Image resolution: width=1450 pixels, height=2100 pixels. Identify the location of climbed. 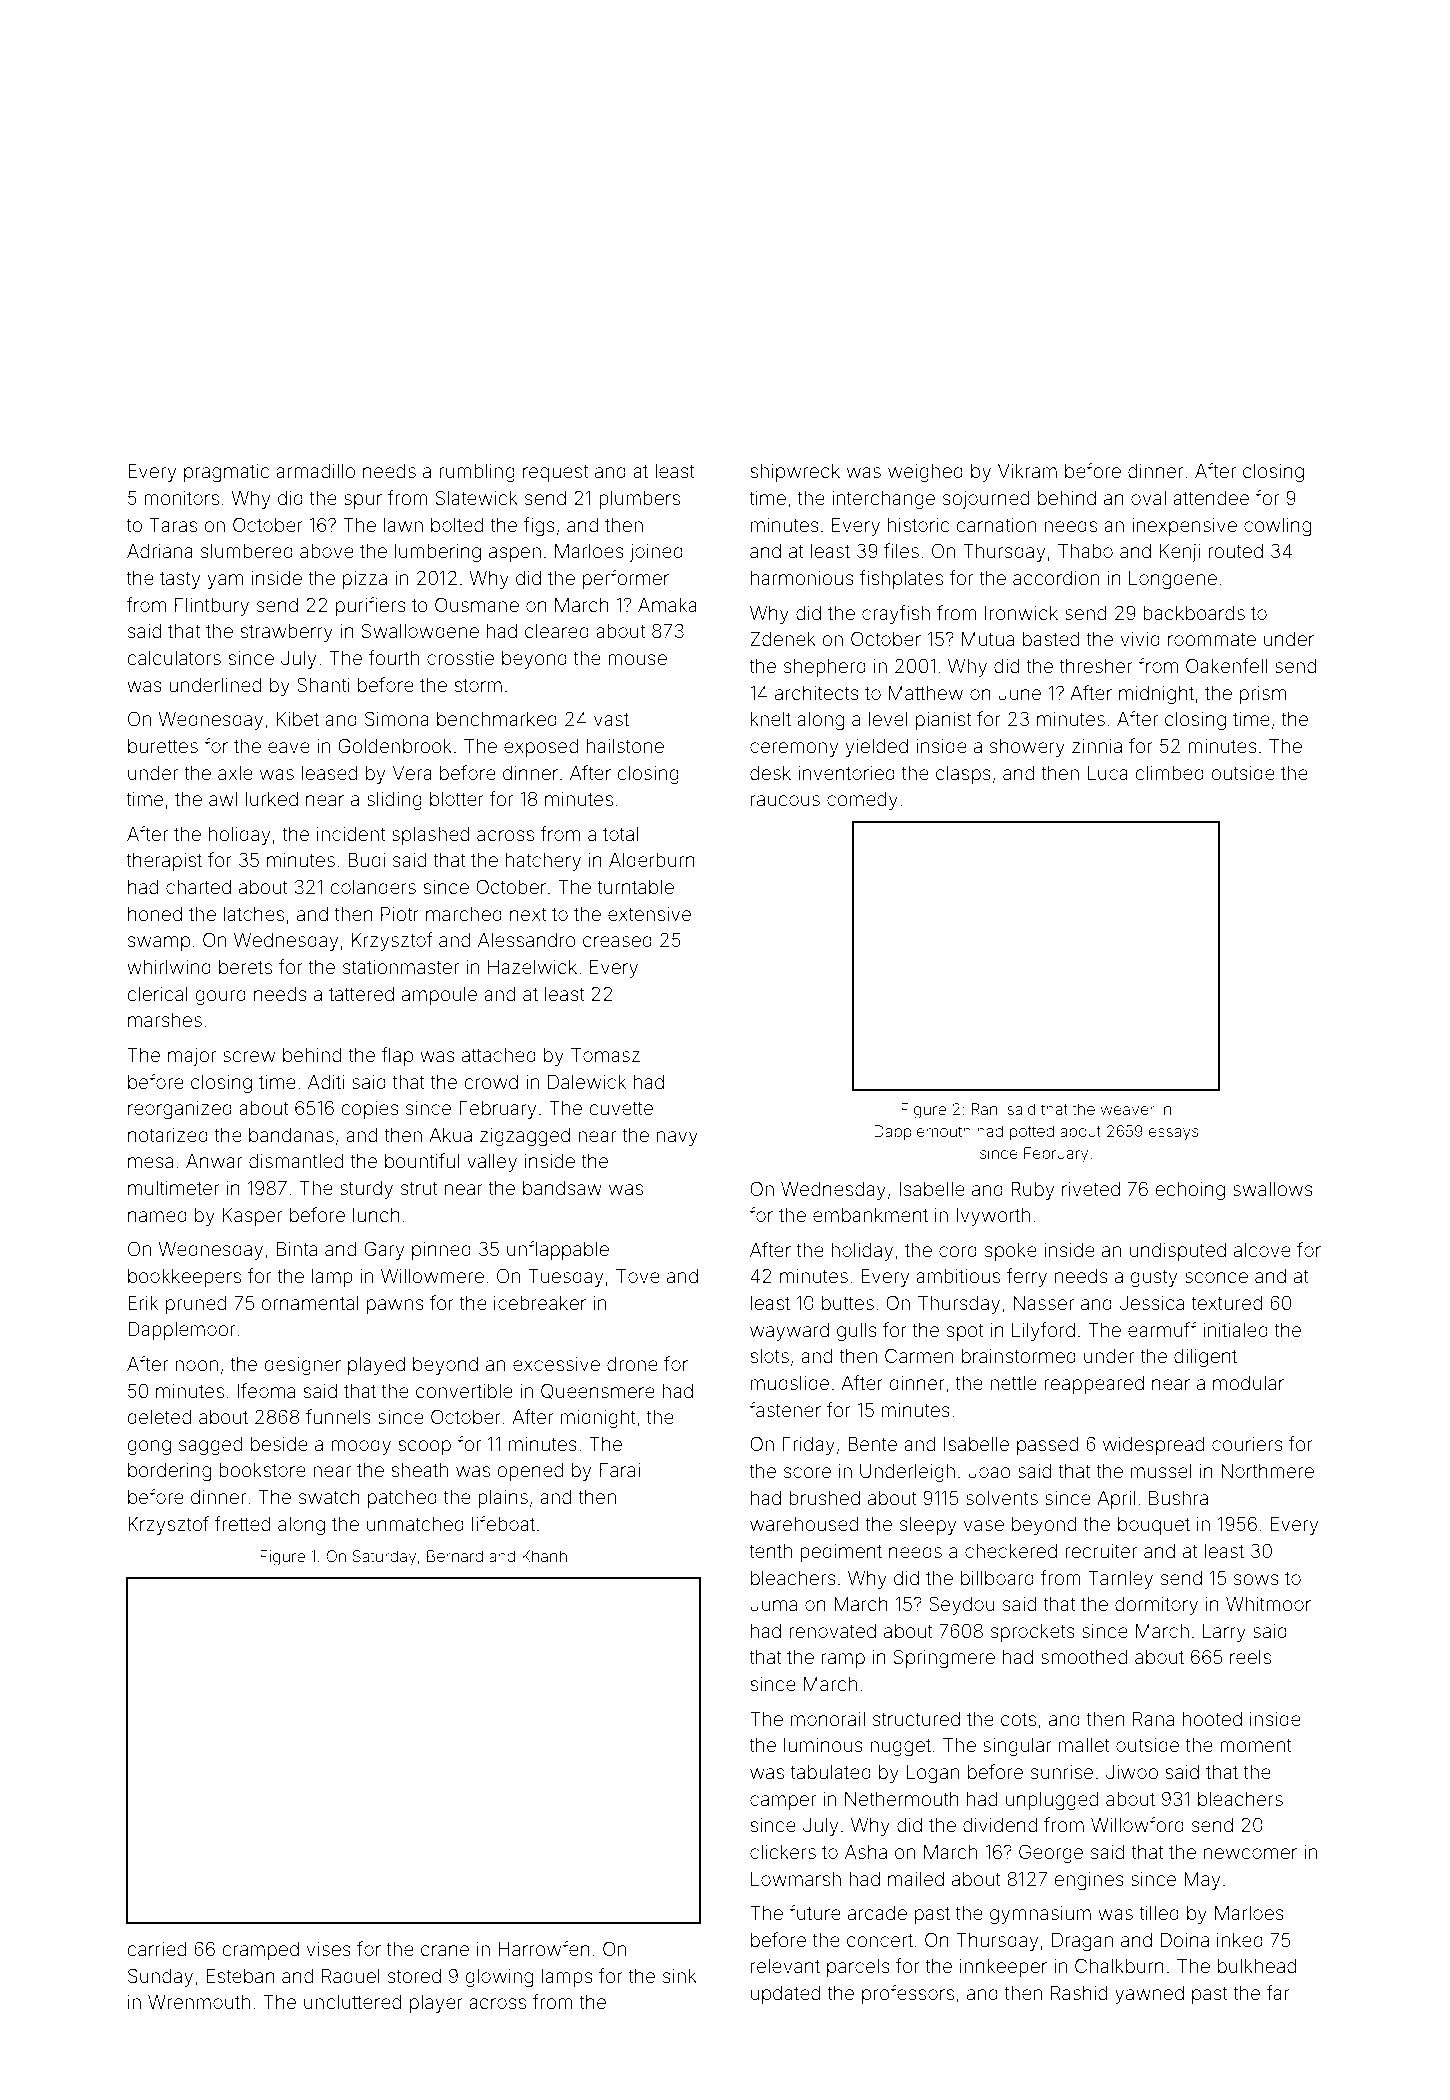
(1169, 773).
